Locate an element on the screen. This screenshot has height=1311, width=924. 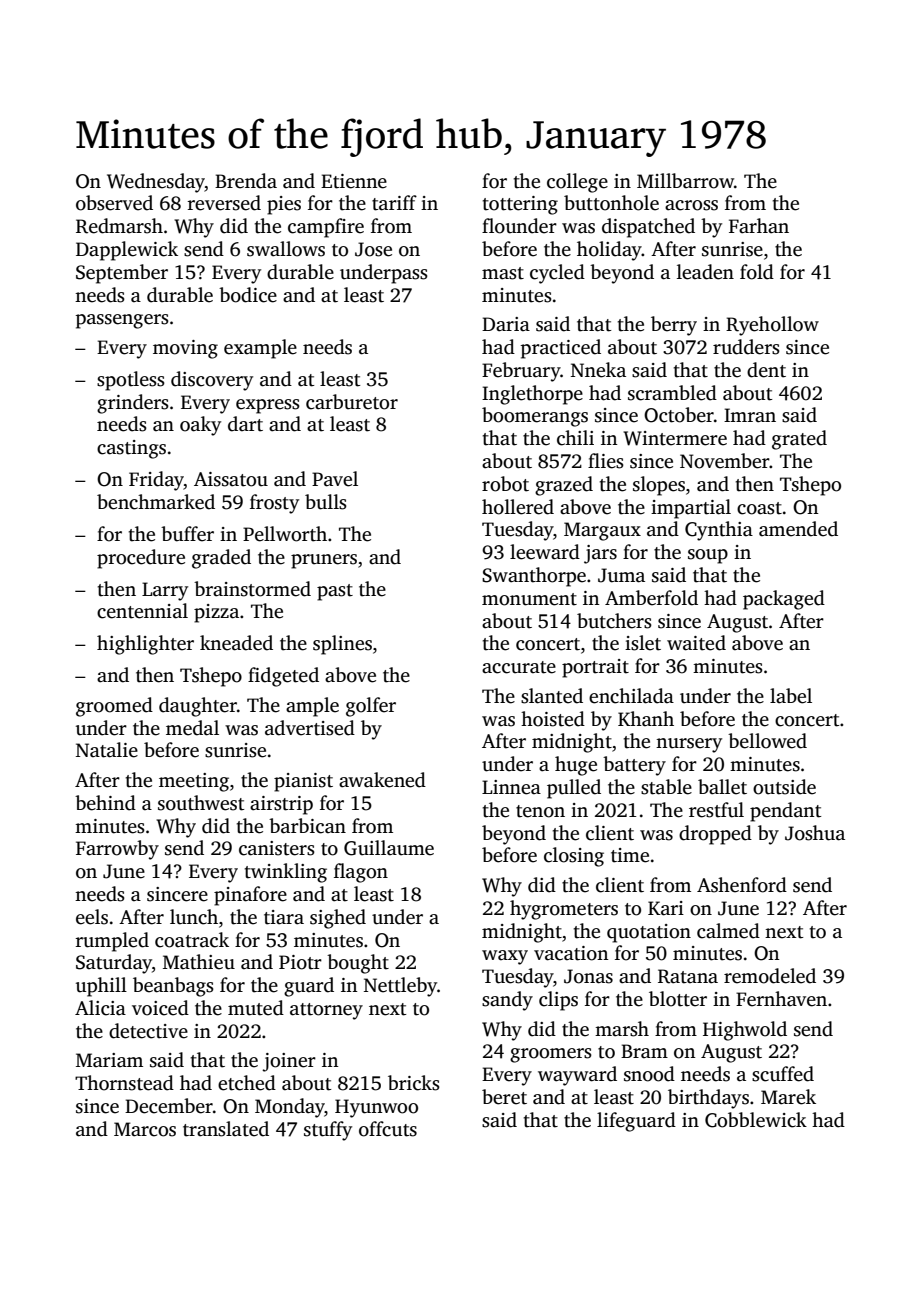
Wintermere is located at coordinates (675, 438).
